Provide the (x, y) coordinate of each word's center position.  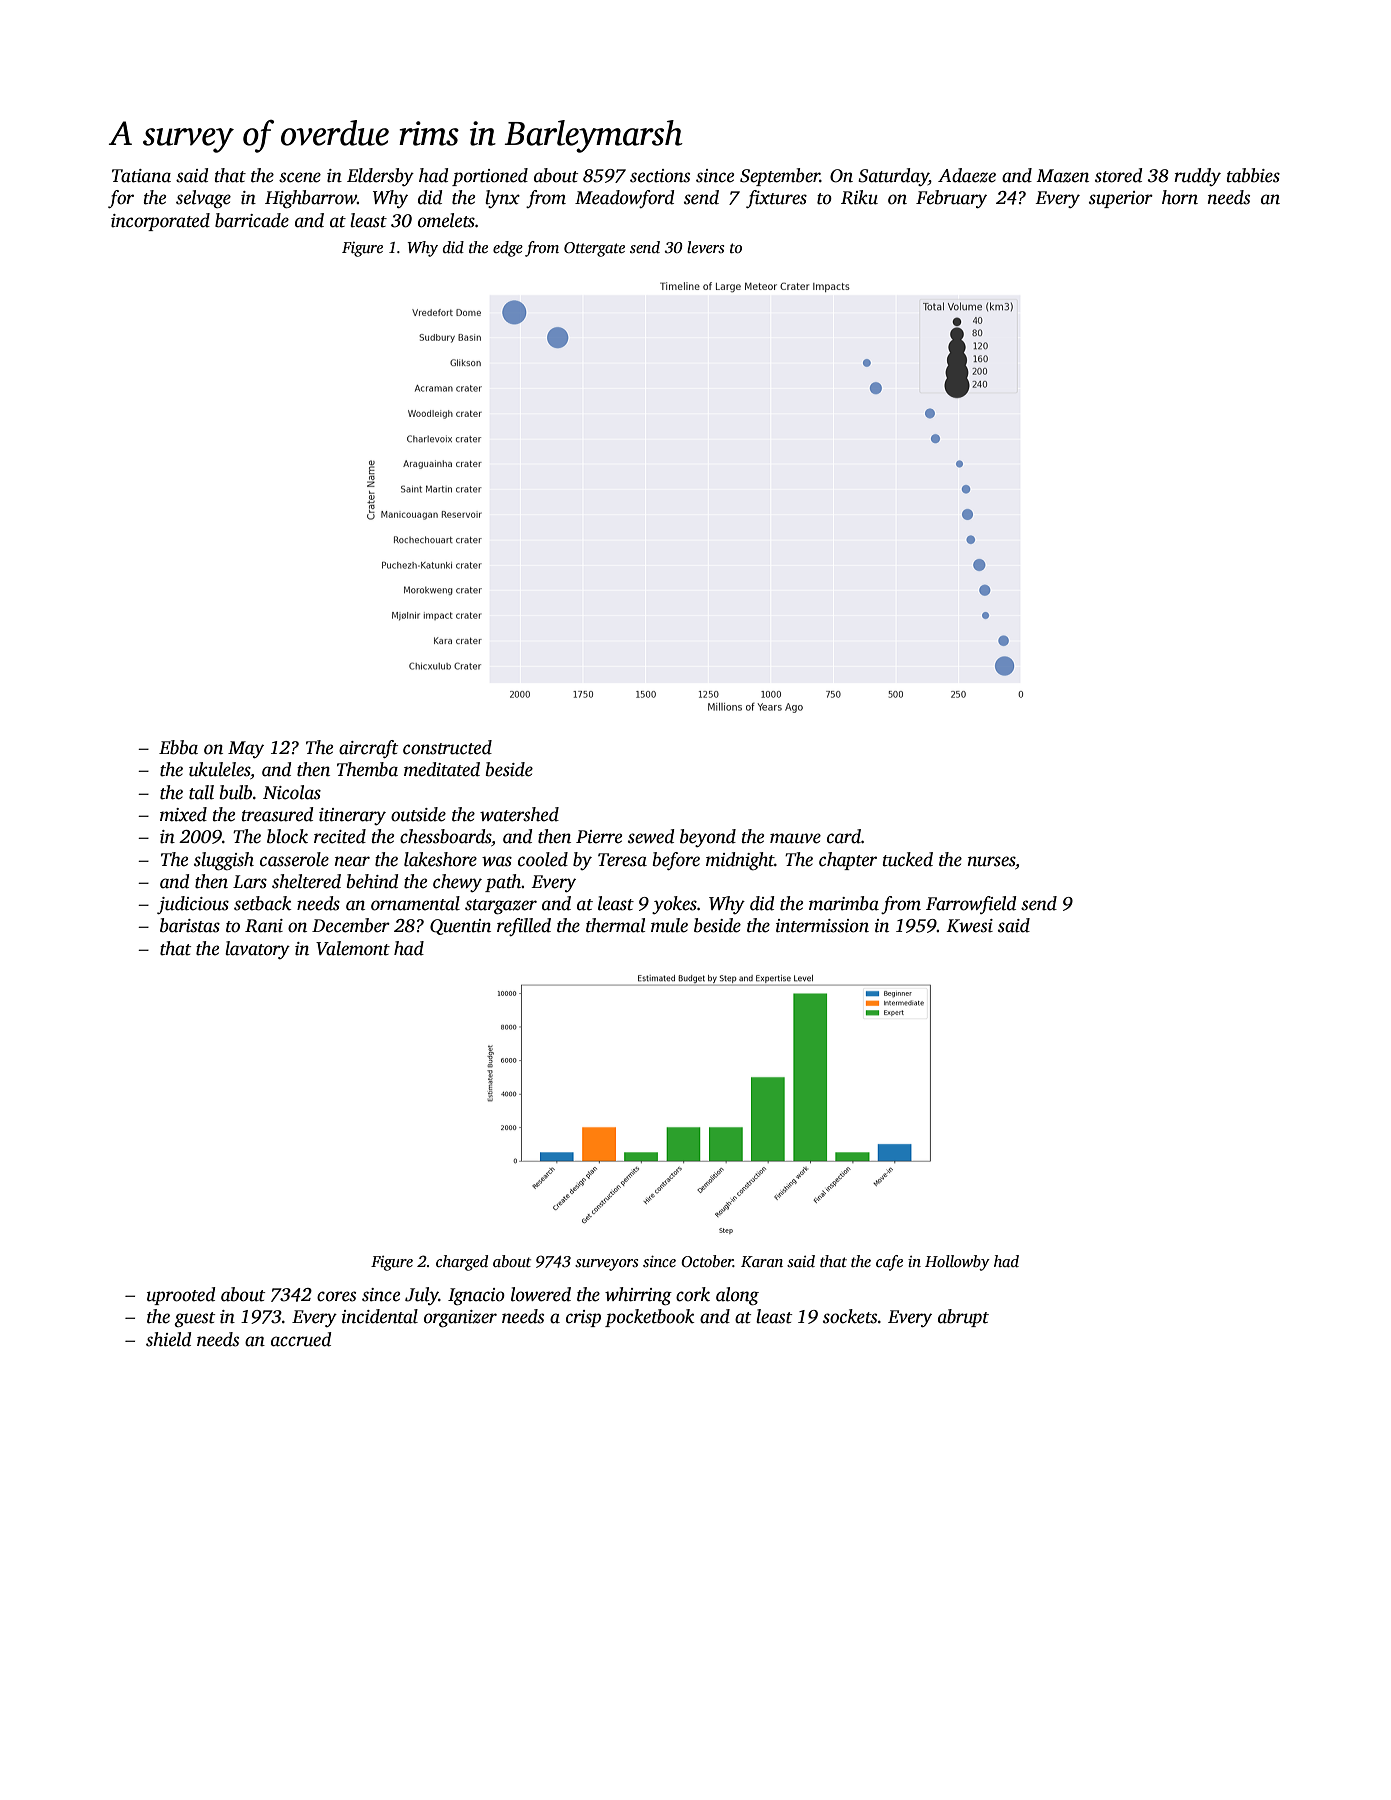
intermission (822, 926)
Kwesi (969, 926)
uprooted (181, 1296)
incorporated (160, 222)
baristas (190, 925)
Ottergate (594, 249)
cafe (889, 1263)
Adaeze (967, 175)
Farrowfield (971, 905)
